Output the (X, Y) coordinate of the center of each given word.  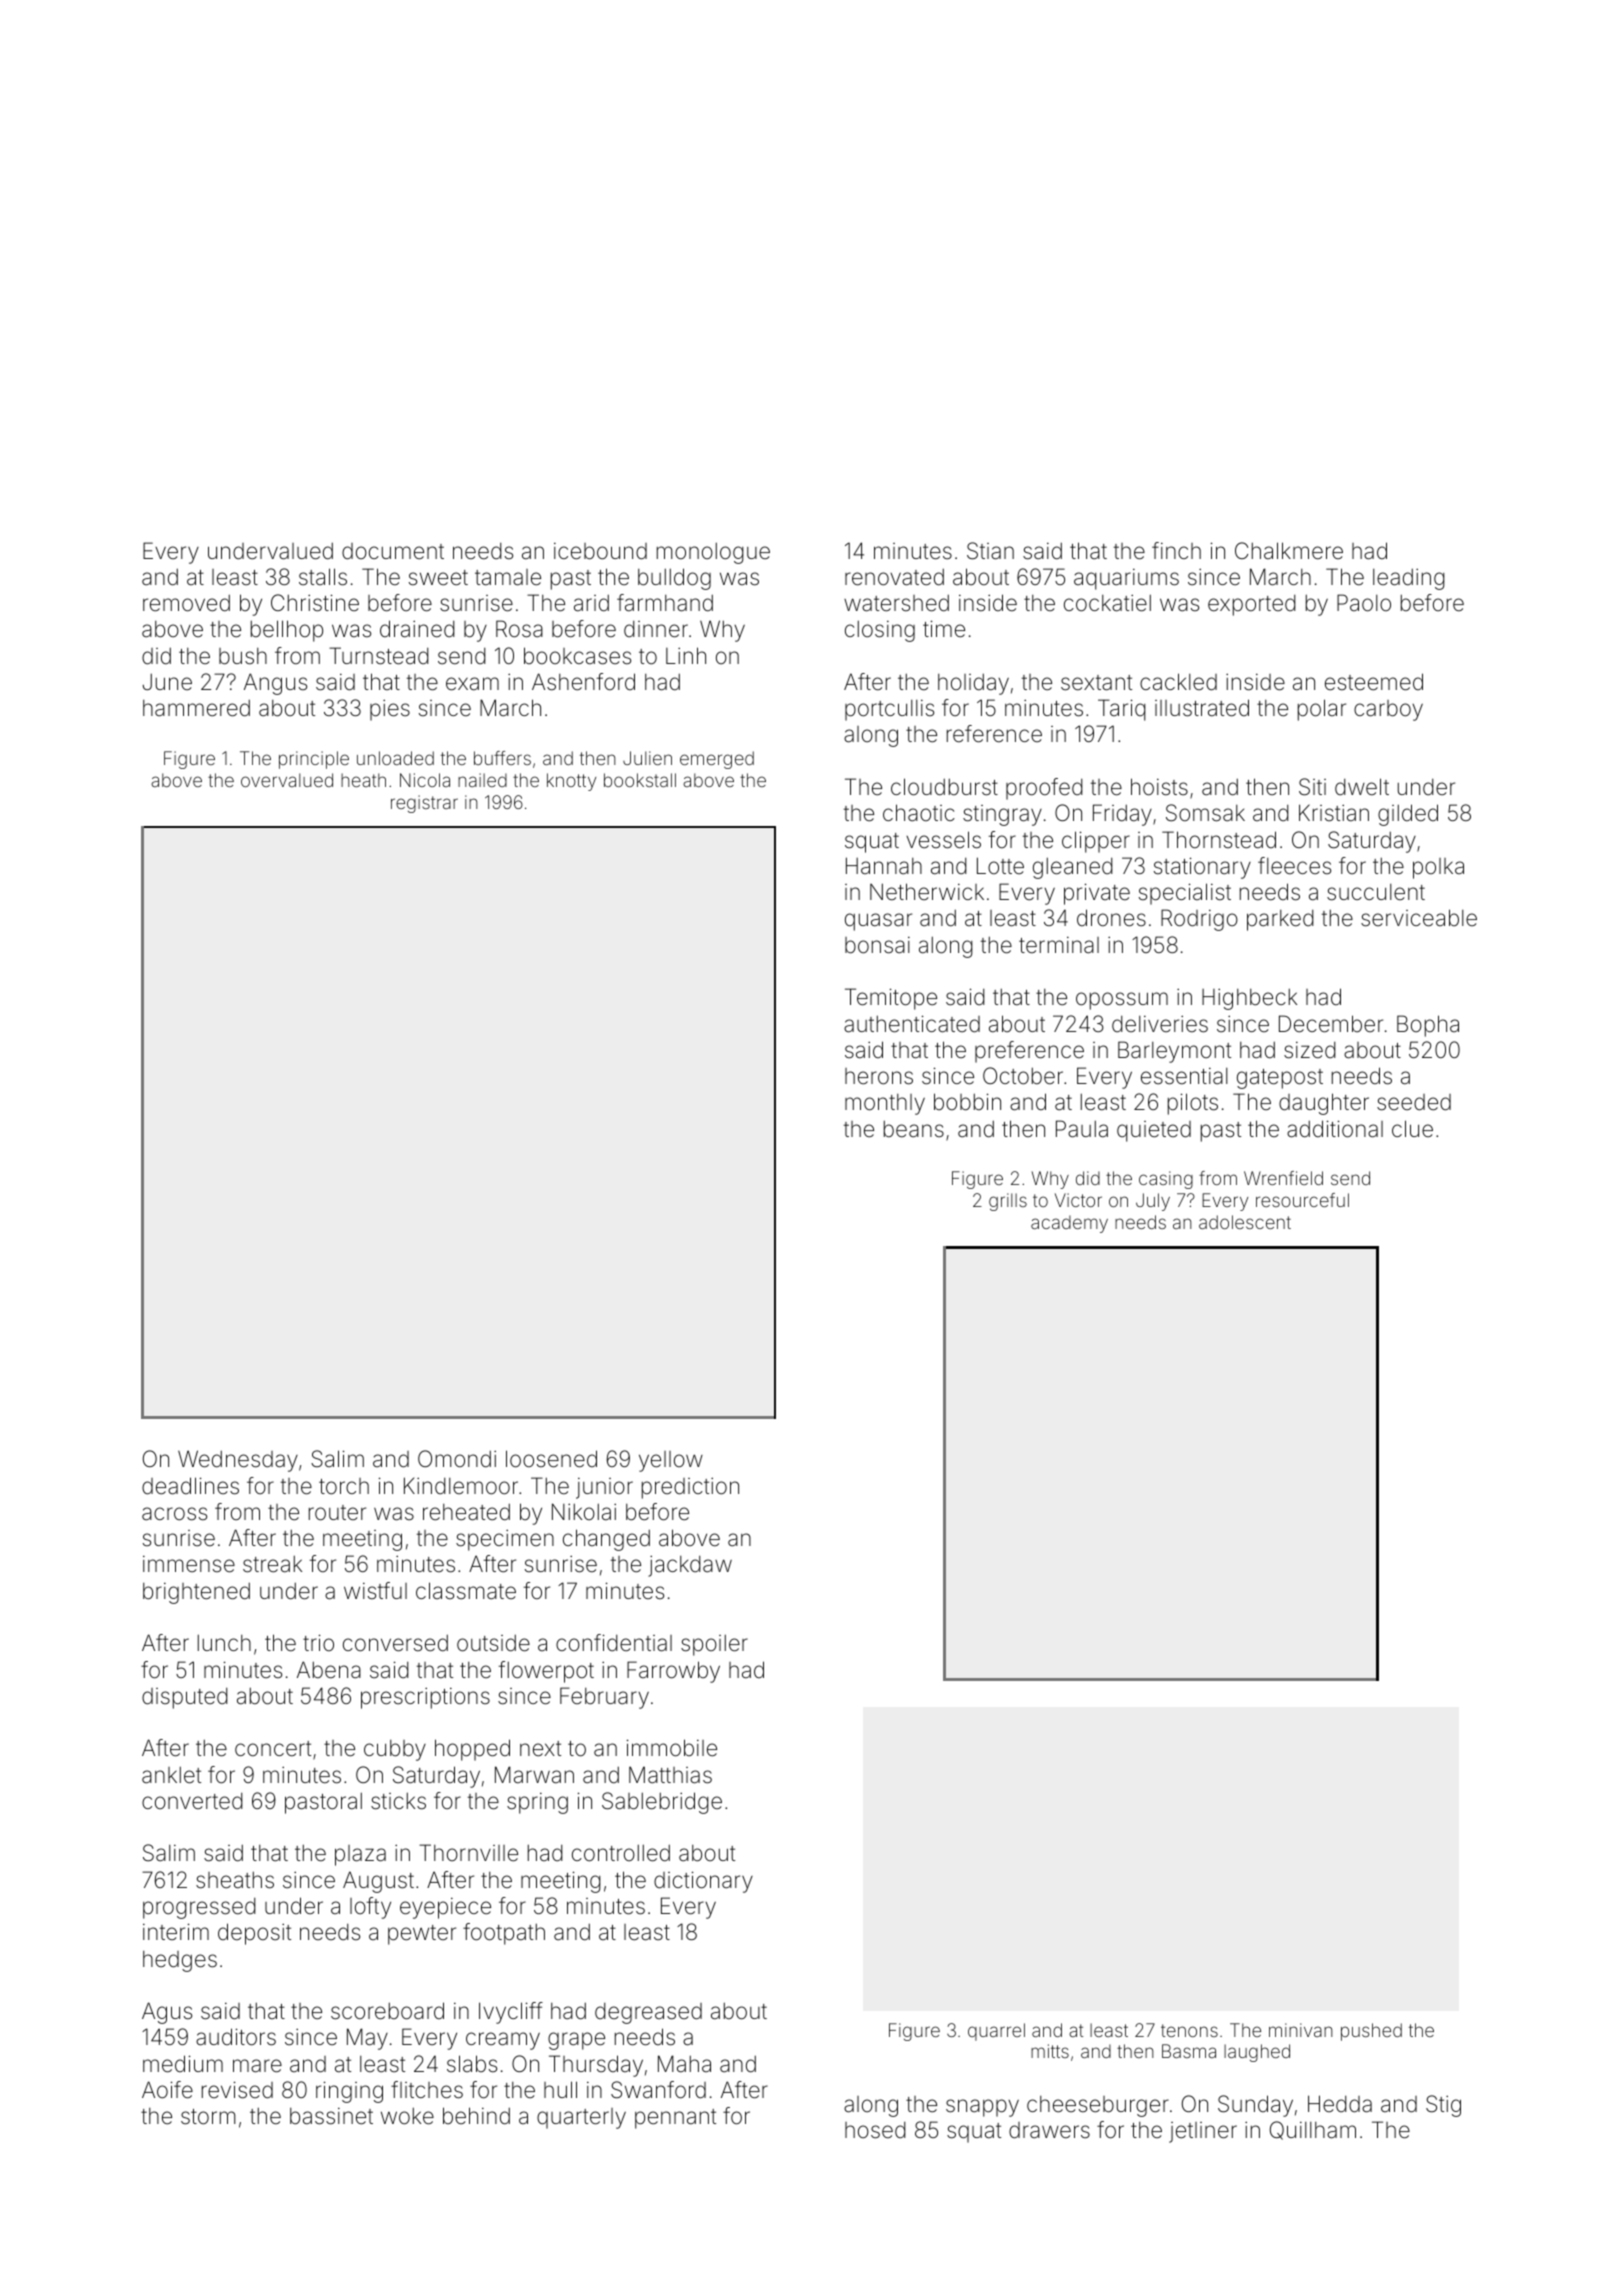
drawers (1049, 2130)
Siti (1312, 787)
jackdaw (690, 1566)
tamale (508, 577)
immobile (672, 1748)
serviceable (1419, 918)
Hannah (884, 866)
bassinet (331, 2116)
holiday (973, 684)
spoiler (714, 1645)
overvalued (287, 780)
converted (192, 1801)
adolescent (1245, 1222)
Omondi (457, 1458)
